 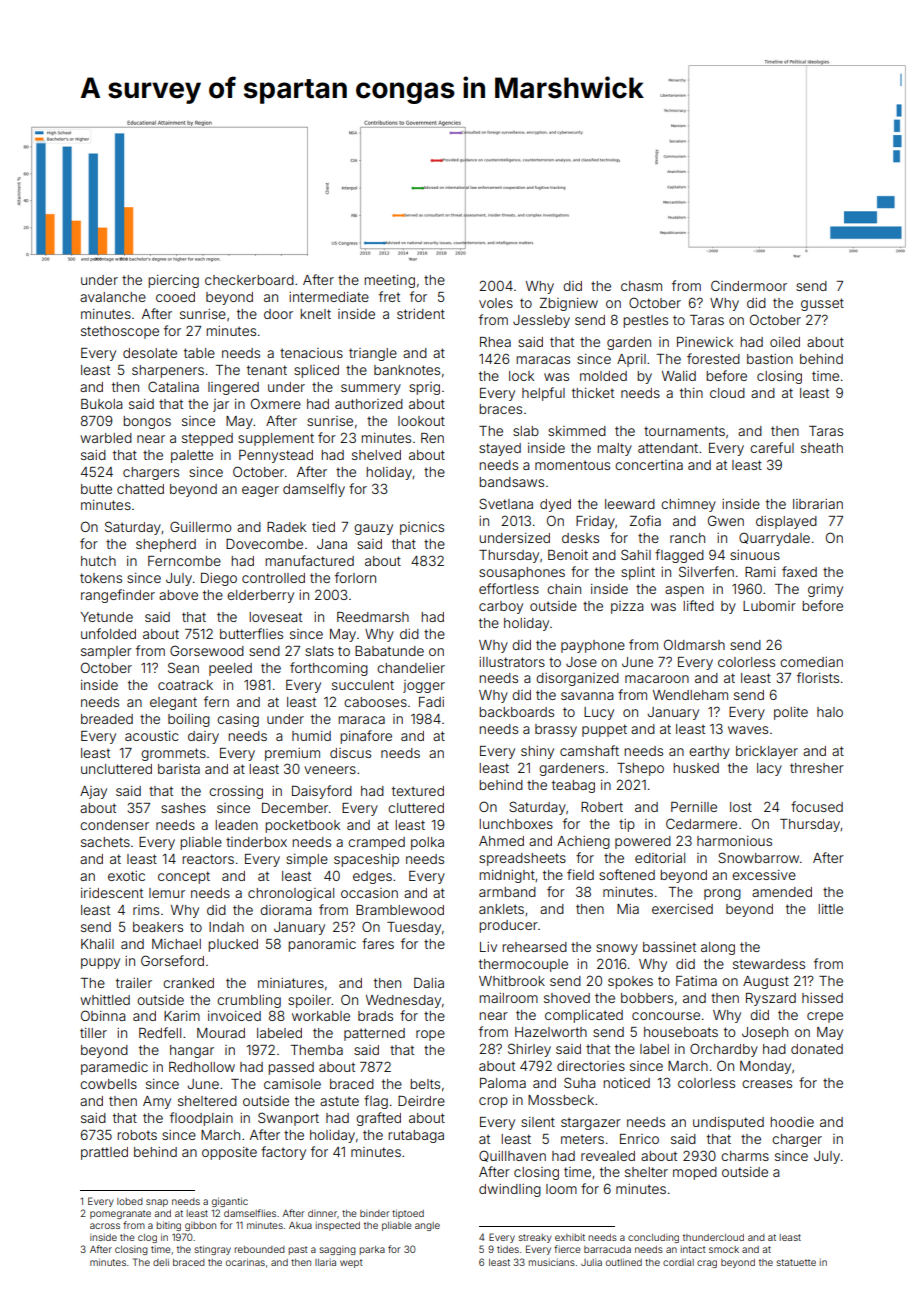 I want to click on discus, so click(x=350, y=753).
